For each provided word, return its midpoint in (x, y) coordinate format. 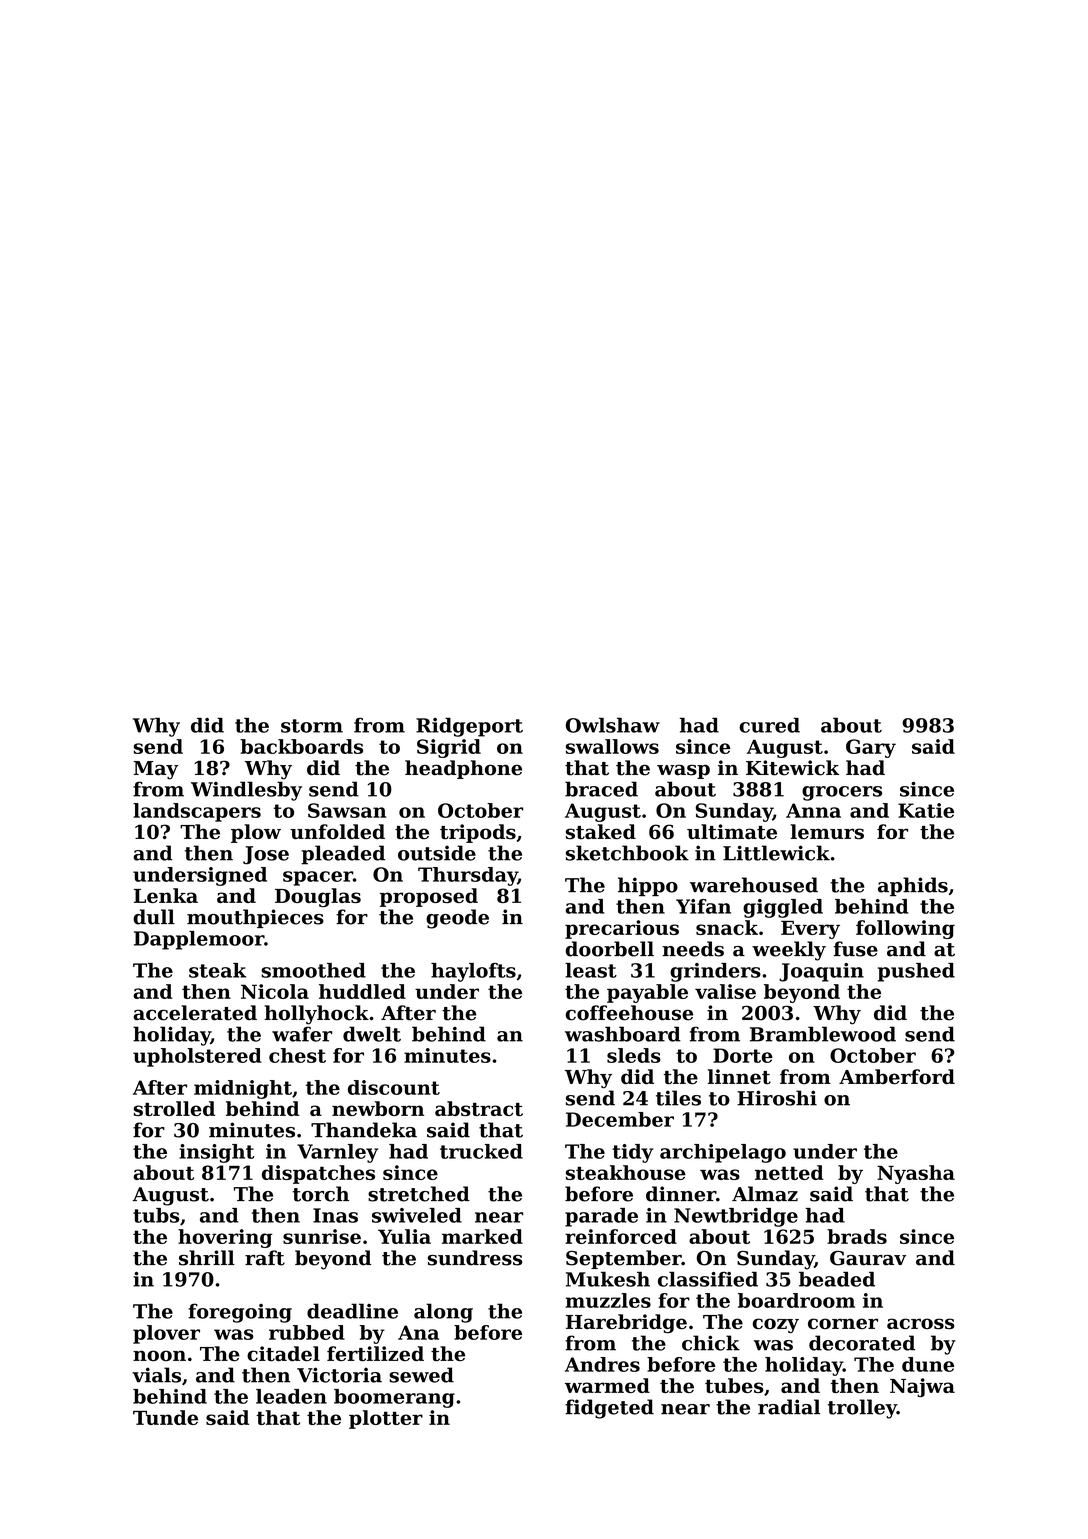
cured (769, 725)
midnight (243, 1089)
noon (159, 1356)
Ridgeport (469, 727)
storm (312, 726)
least (591, 970)
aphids (913, 886)
